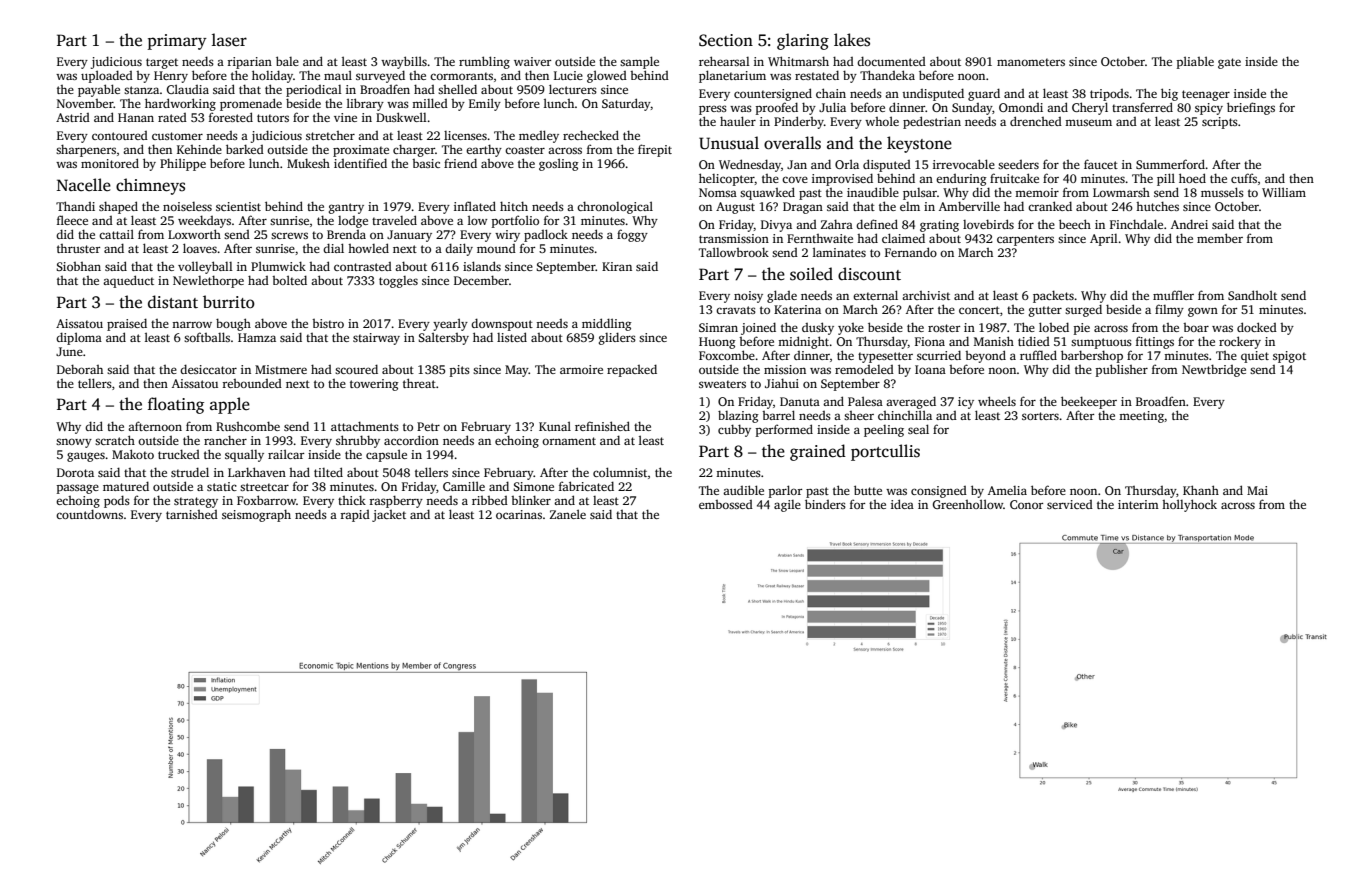 Image resolution: width=1372 pixels, height=887 pixels. What do you see at coordinates (177, 42) in the document?
I see `primary` at bounding box center [177, 42].
